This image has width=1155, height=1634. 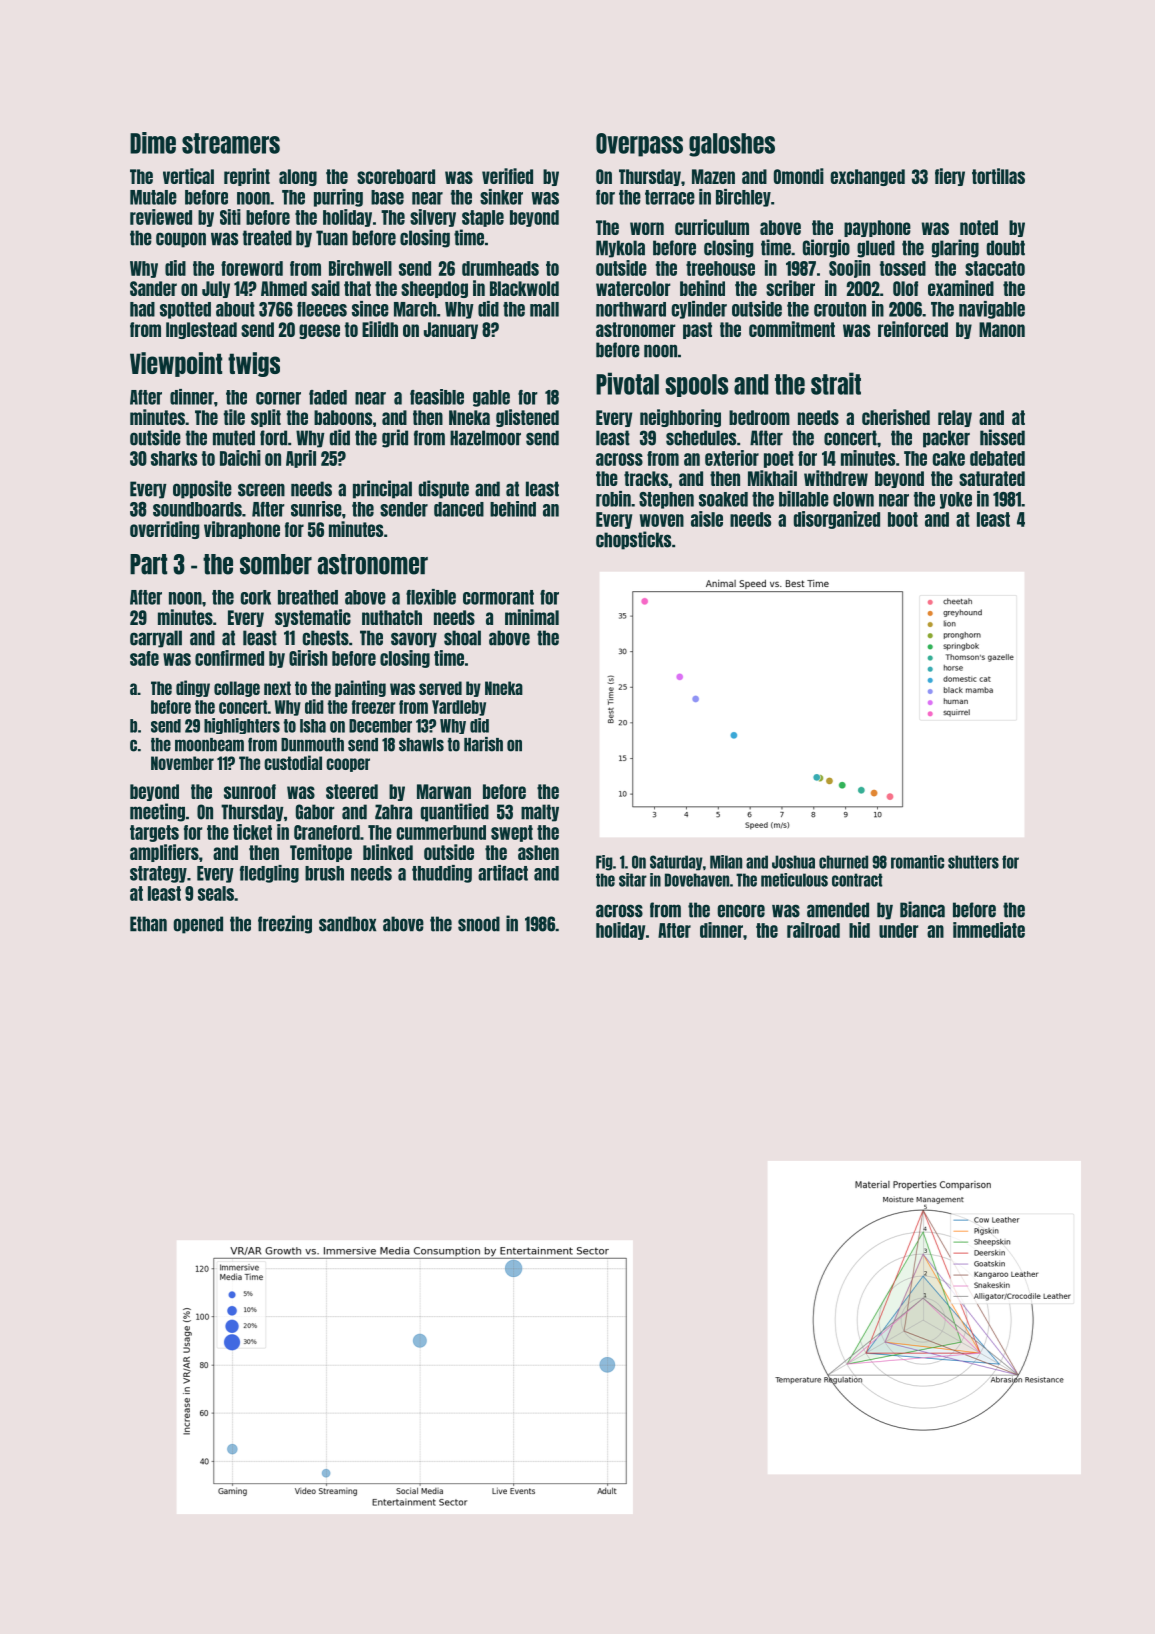 I want to click on disorganized, so click(x=837, y=520).
